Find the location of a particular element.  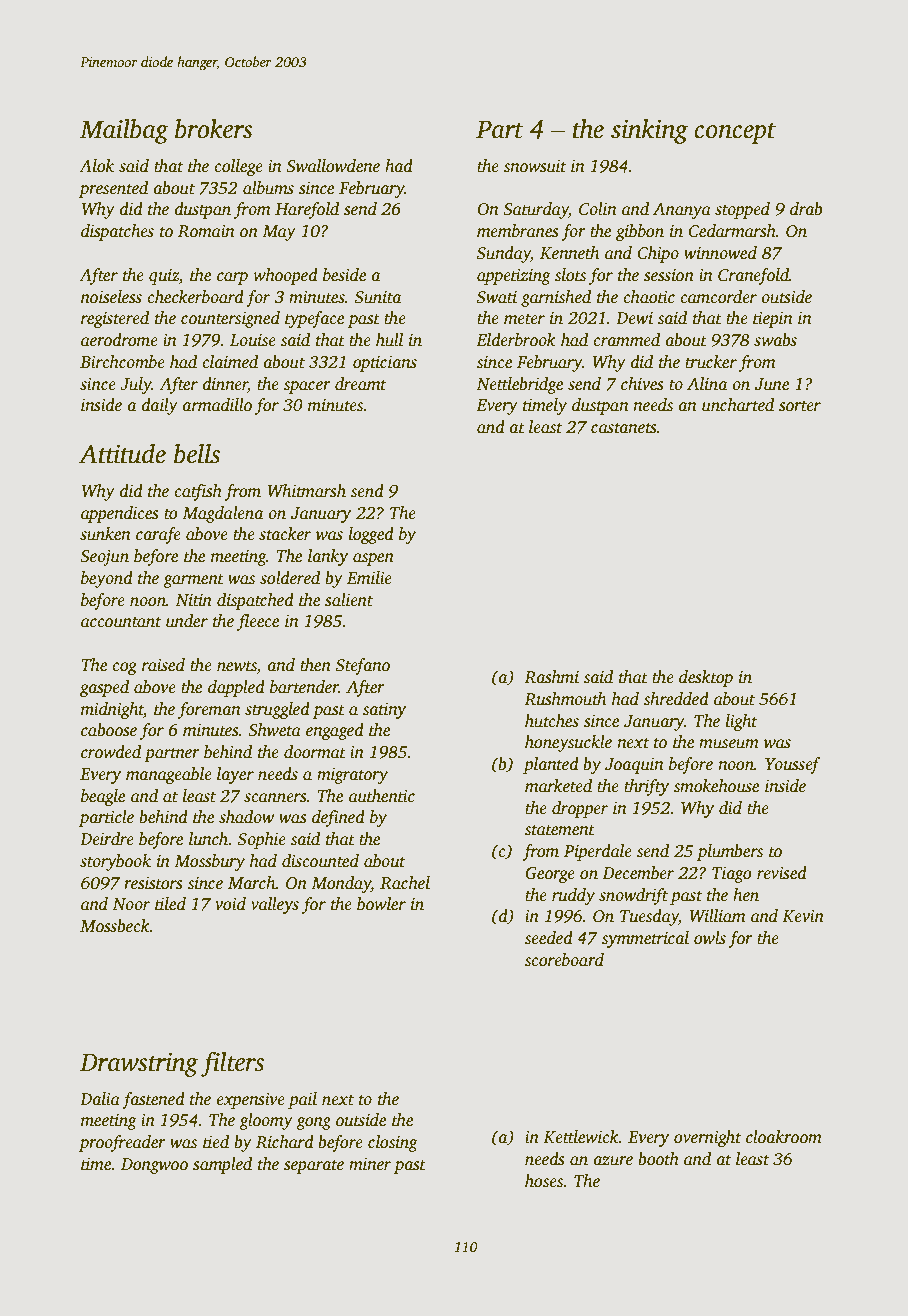

owls is located at coordinates (710, 938).
